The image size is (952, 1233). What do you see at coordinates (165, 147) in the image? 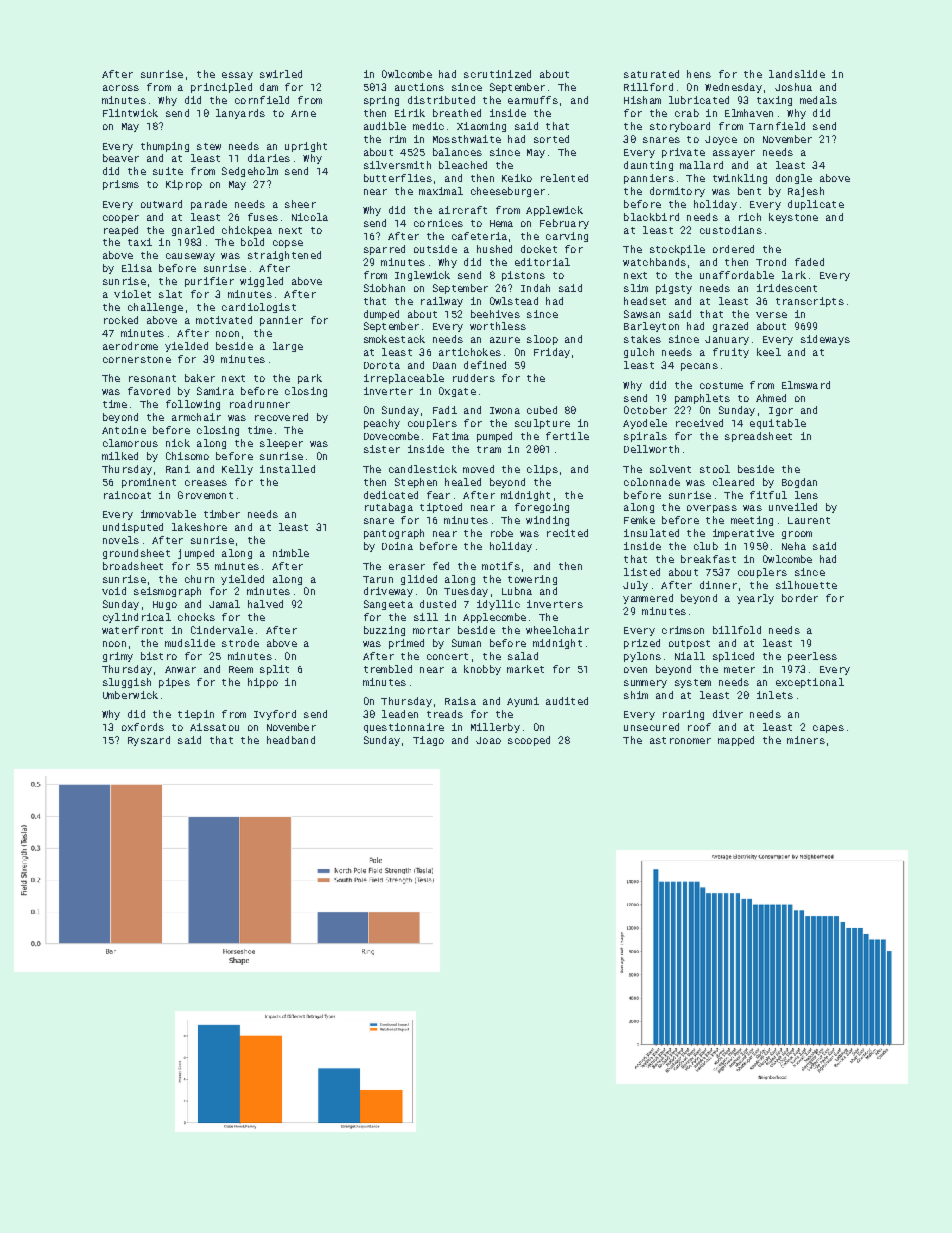
I see `thumping` at bounding box center [165, 147].
